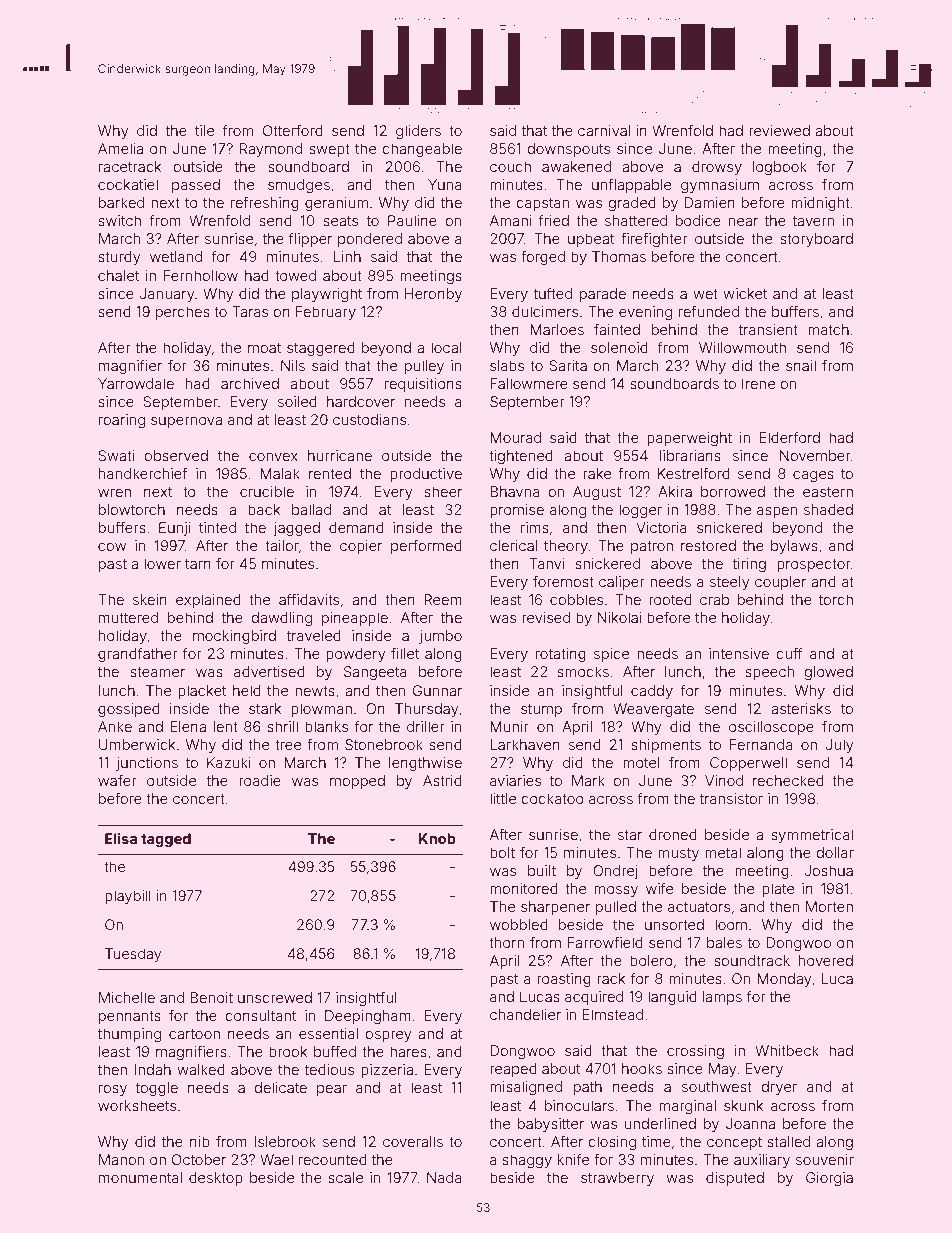  I want to click on scale, so click(345, 1177).
